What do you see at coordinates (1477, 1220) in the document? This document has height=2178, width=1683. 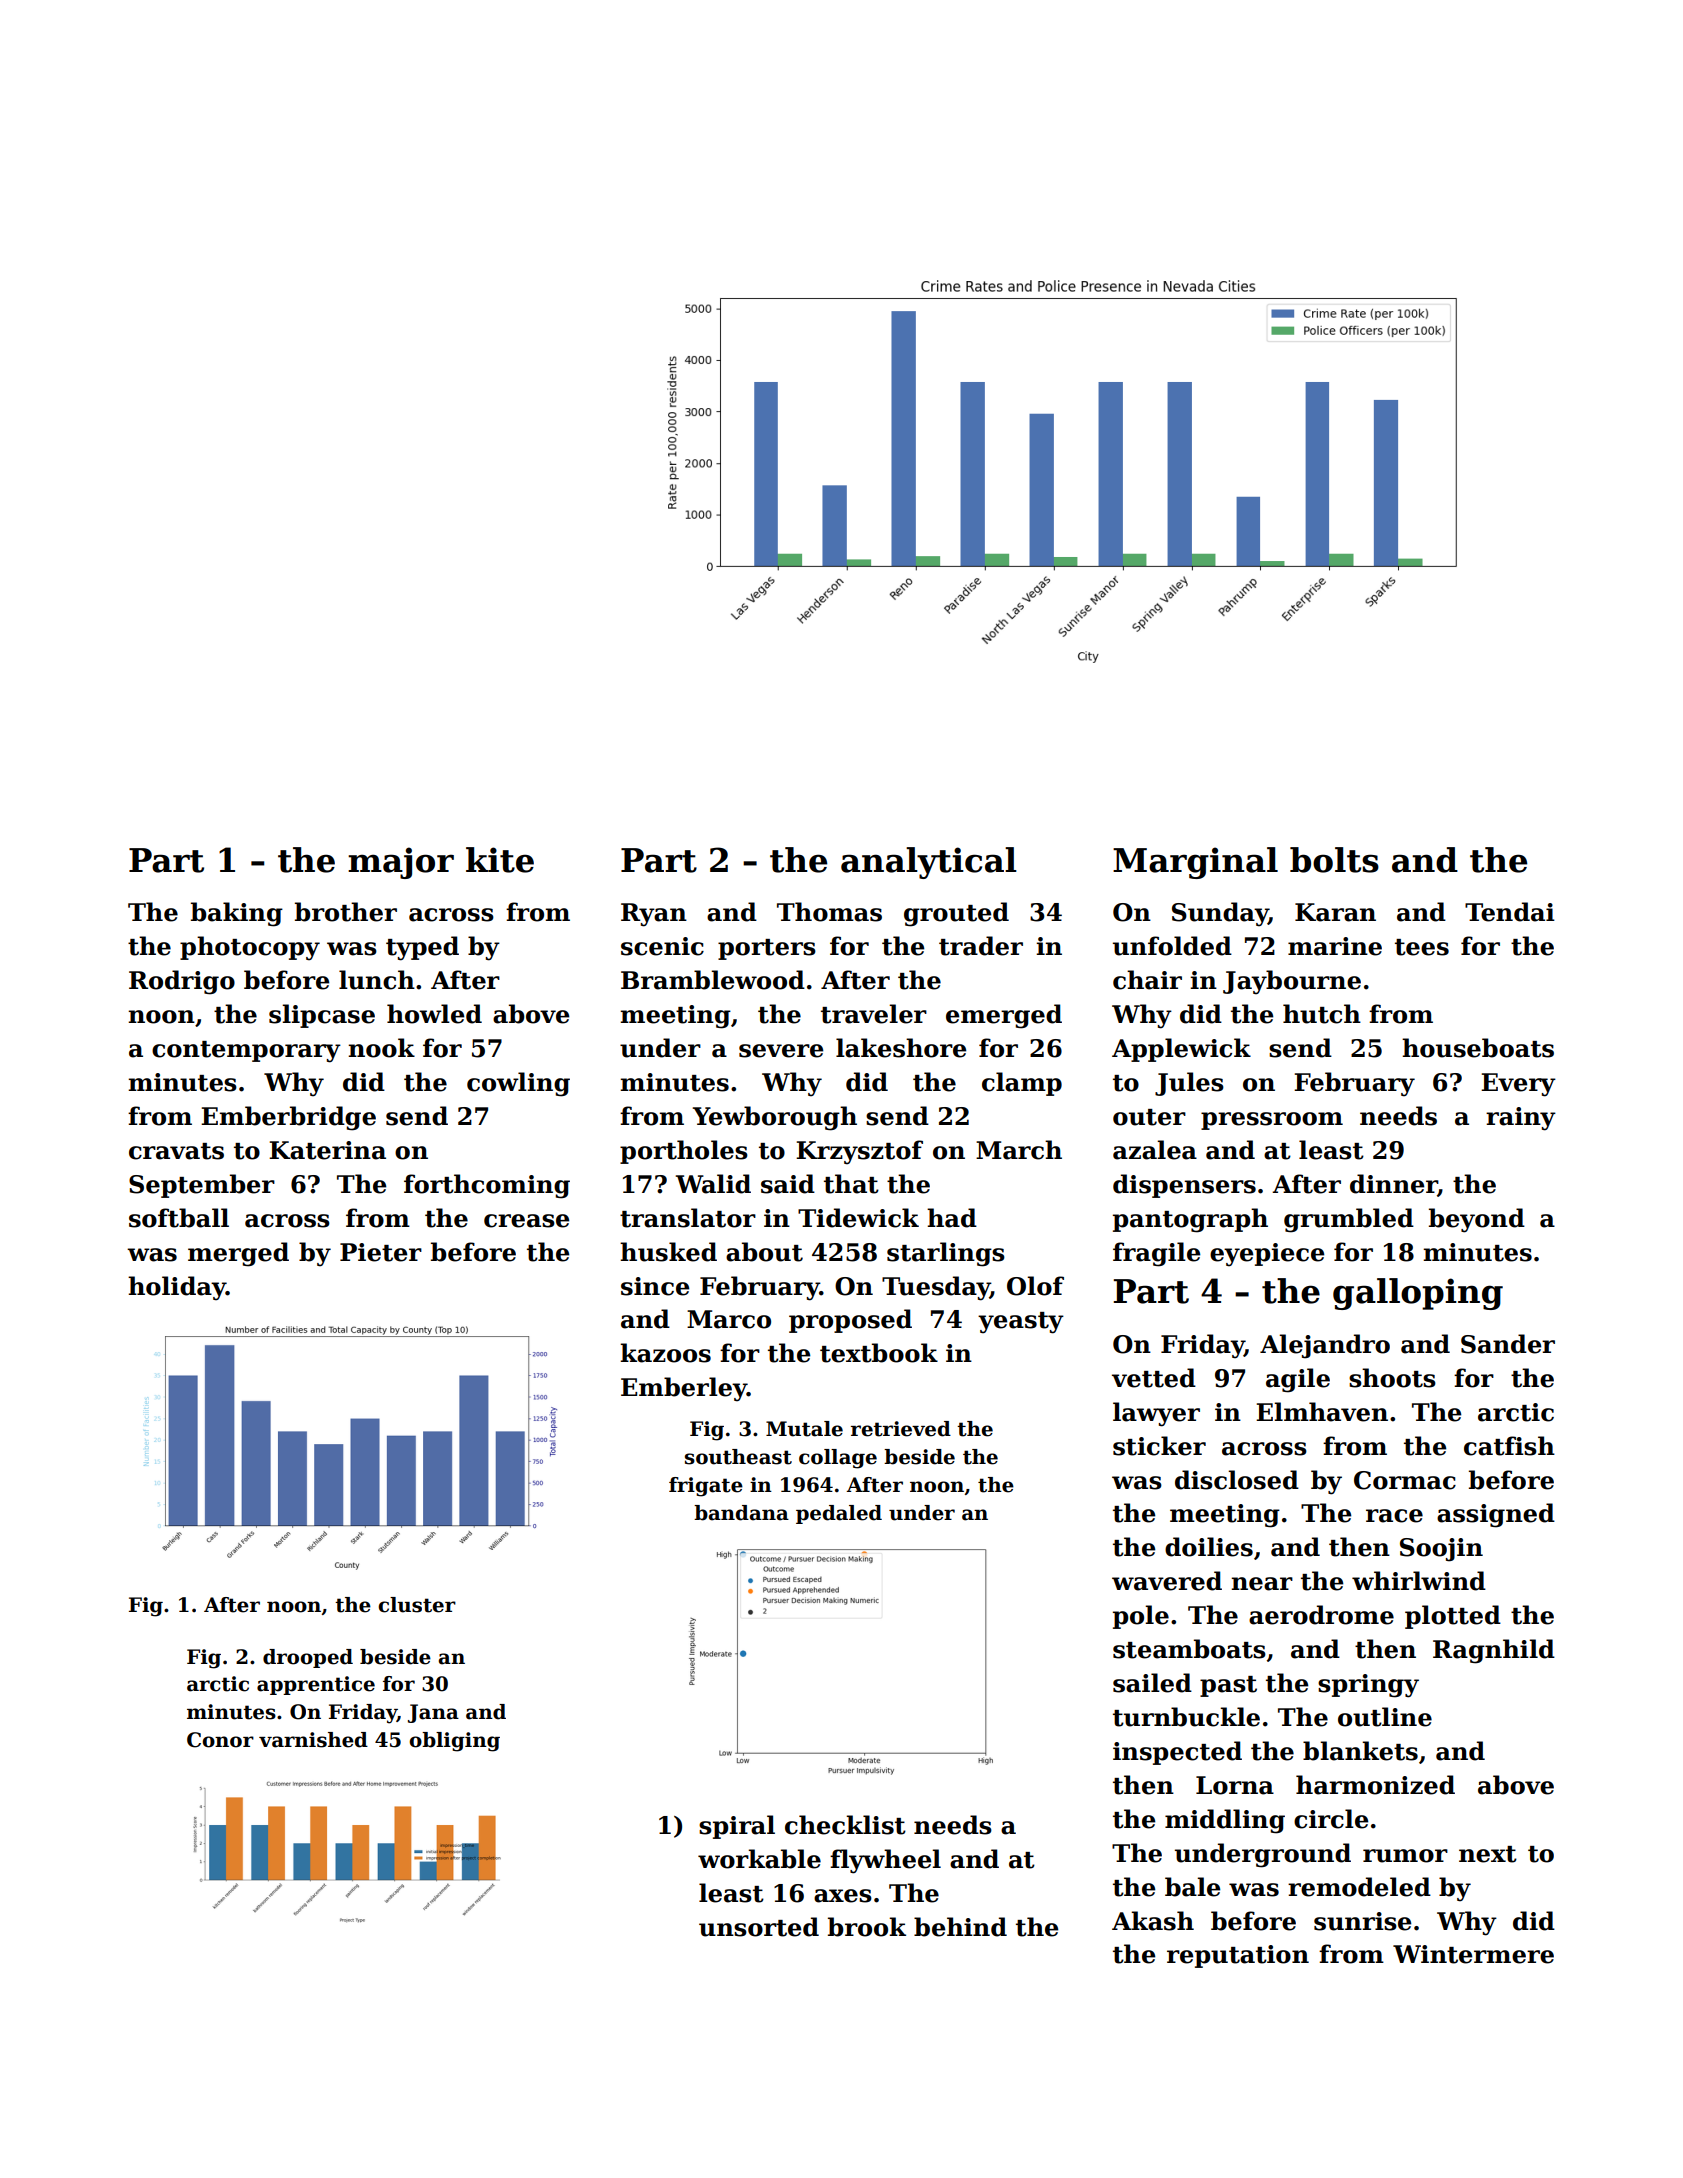 I see `beyond` at bounding box center [1477, 1220].
